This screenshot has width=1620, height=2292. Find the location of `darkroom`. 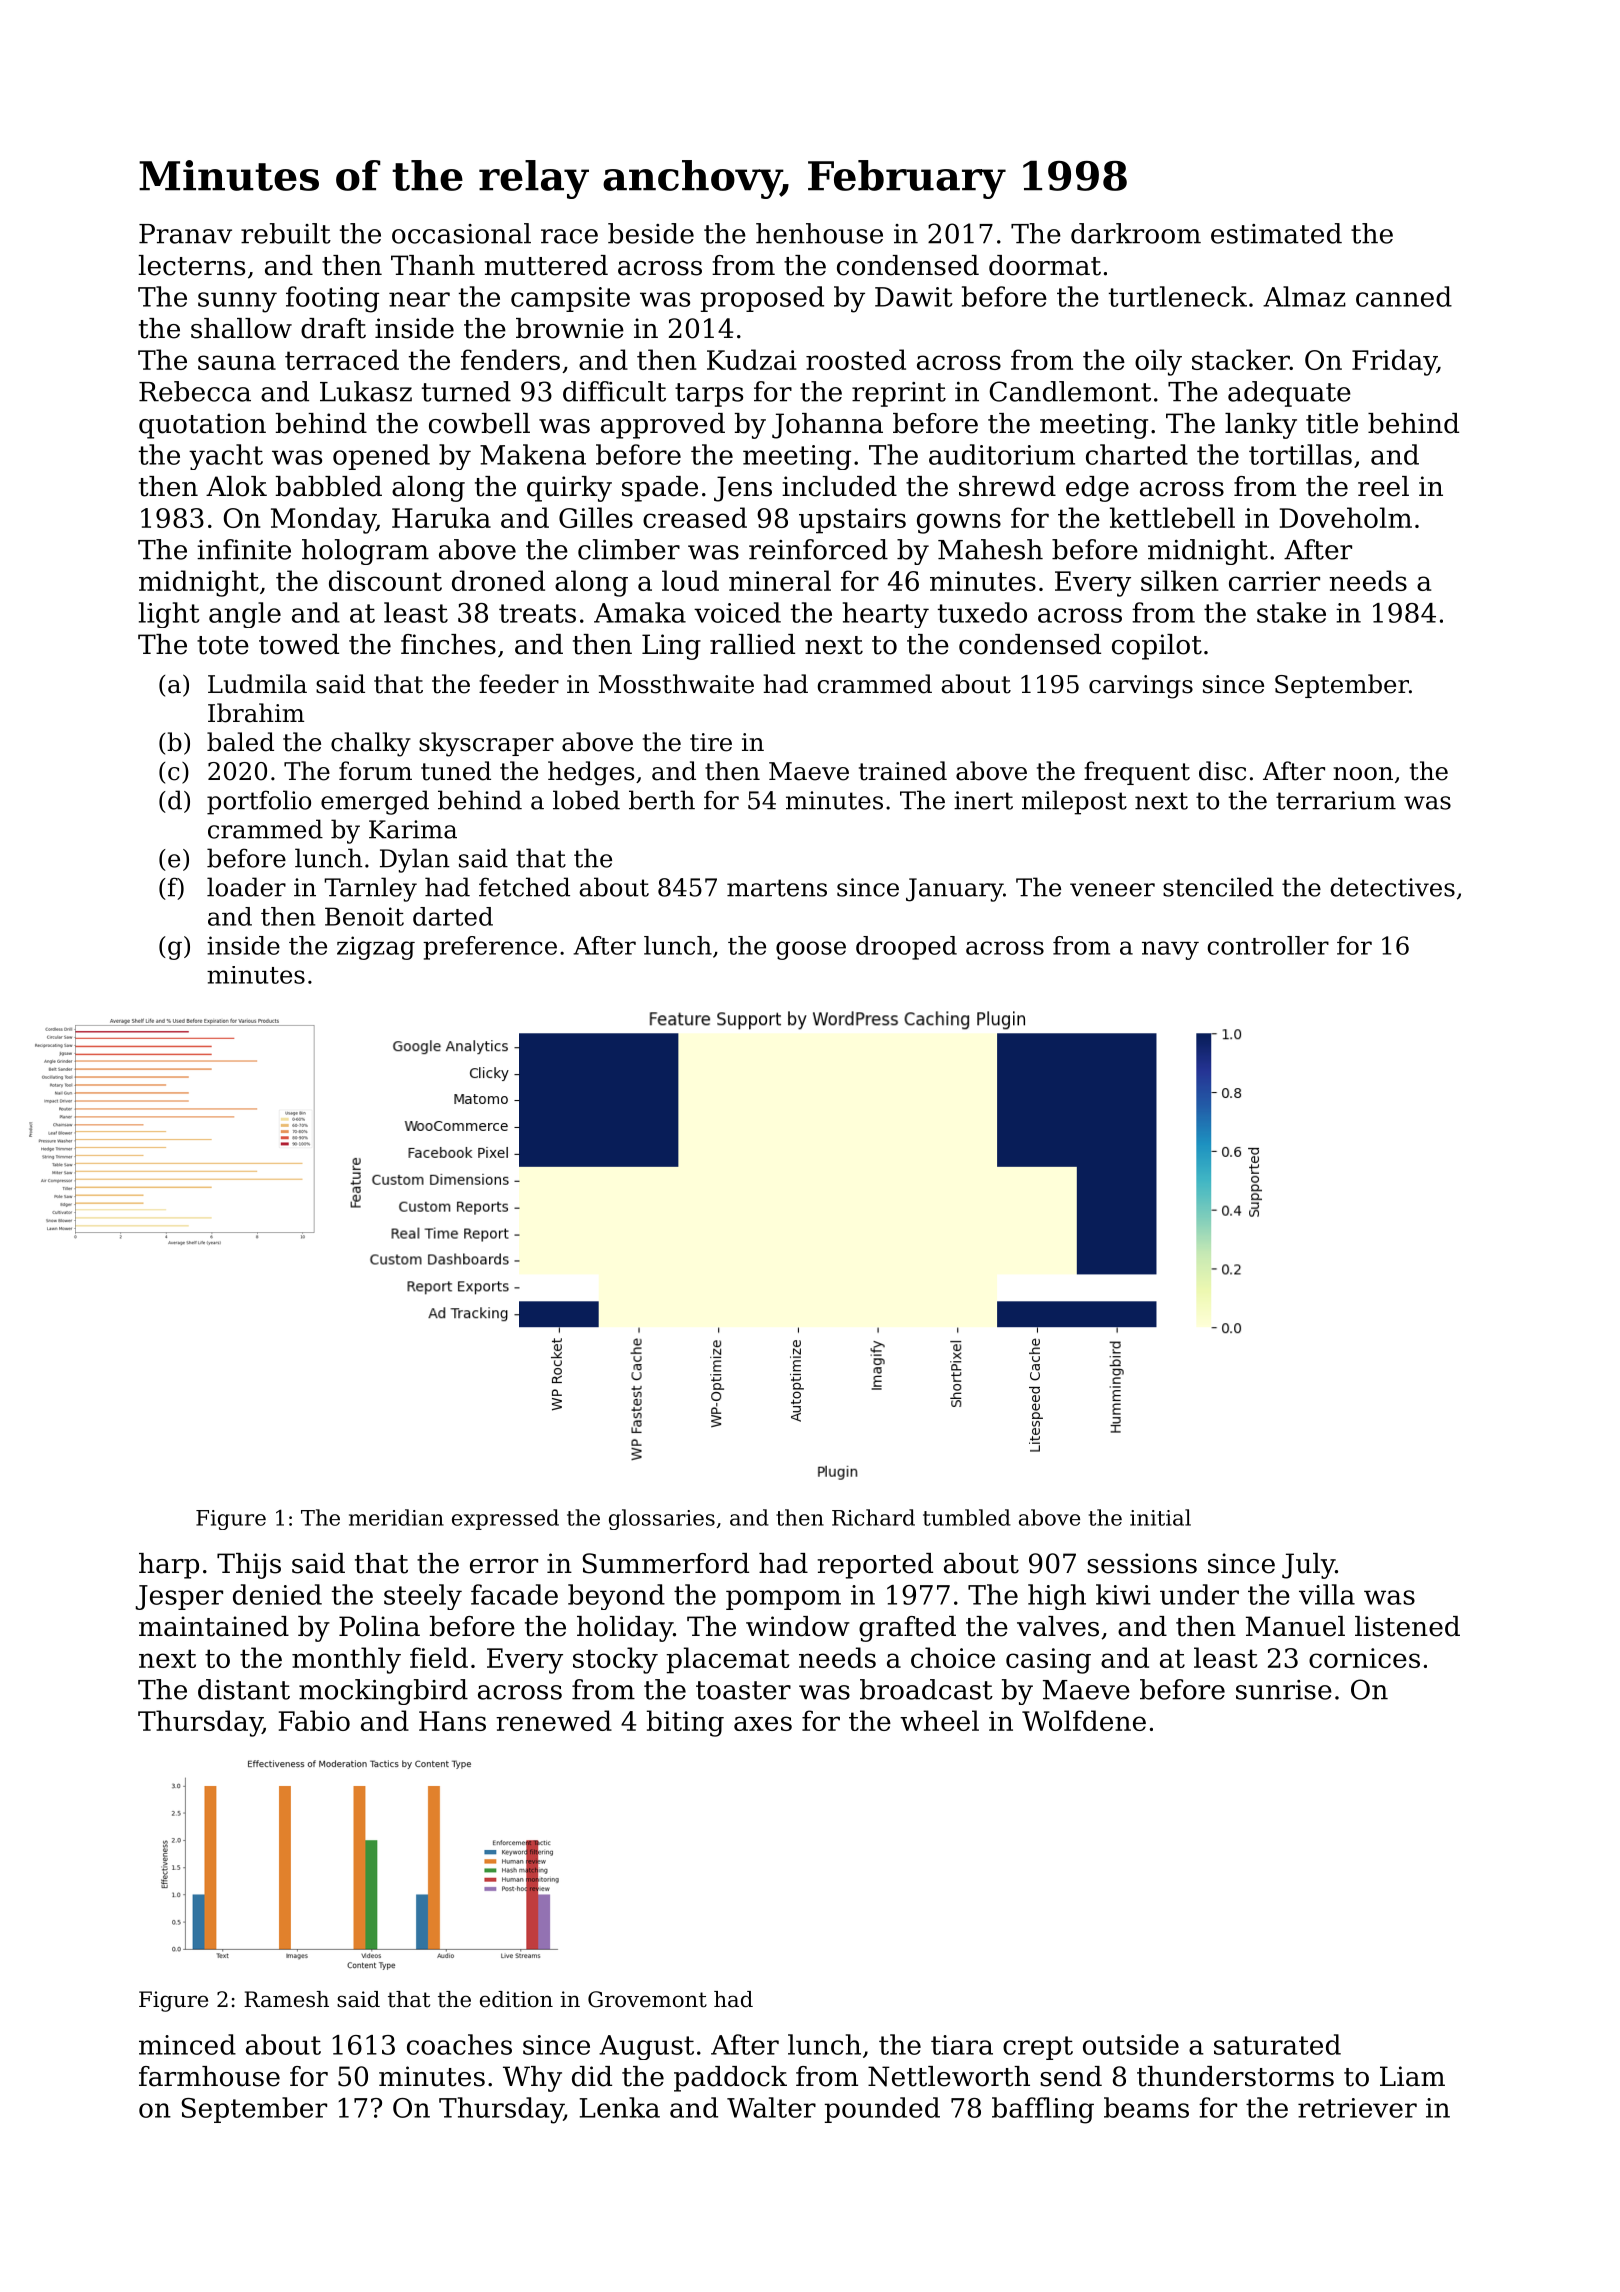

darkroom is located at coordinates (1136, 233).
